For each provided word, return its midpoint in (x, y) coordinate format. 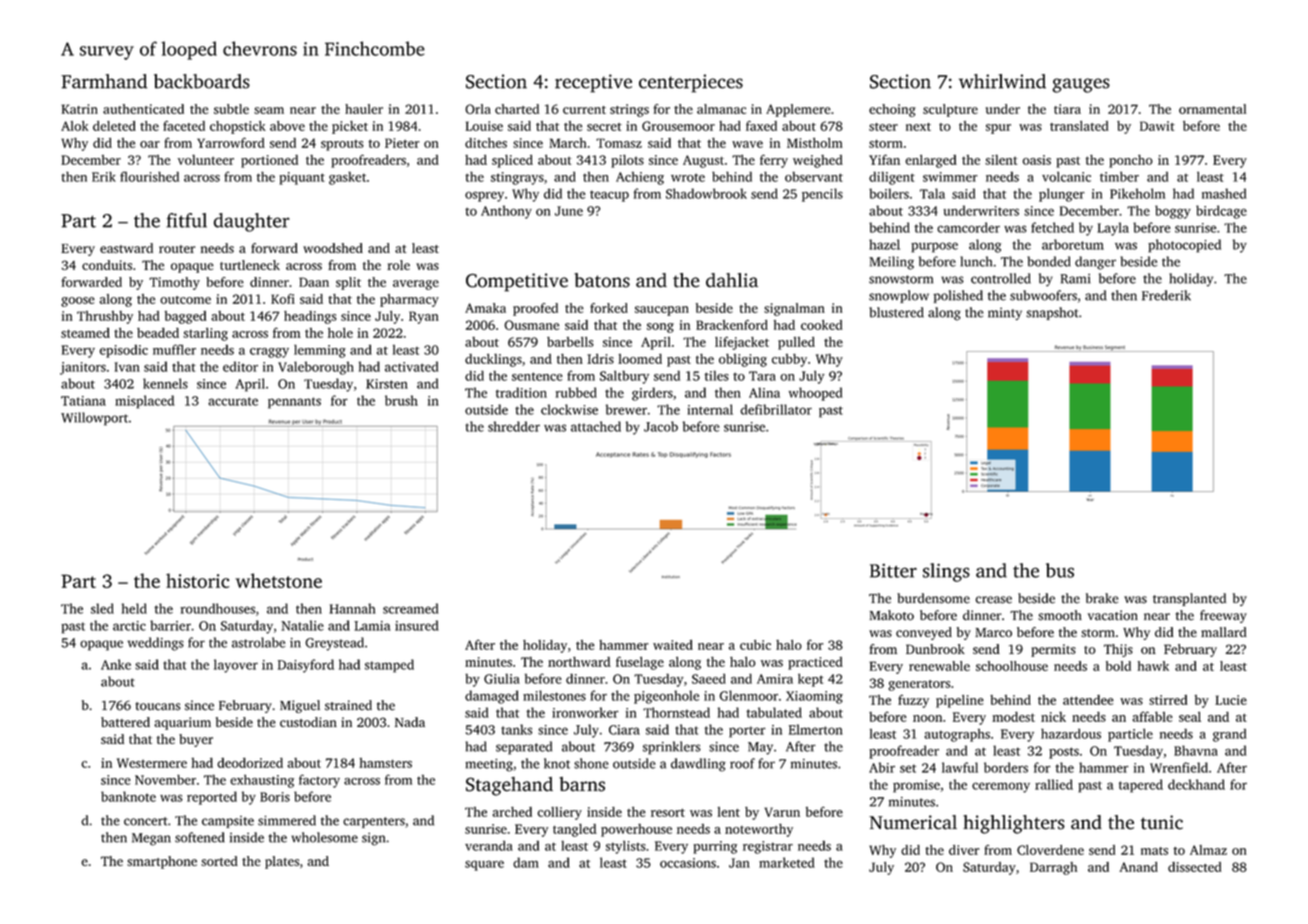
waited (673, 645)
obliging (743, 360)
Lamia (372, 626)
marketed (787, 862)
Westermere (152, 763)
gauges (1081, 85)
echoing (892, 110)
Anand (1138, 867)
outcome (185, 300)
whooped (815, 394)
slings (946, 572)
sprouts (342, 145)
